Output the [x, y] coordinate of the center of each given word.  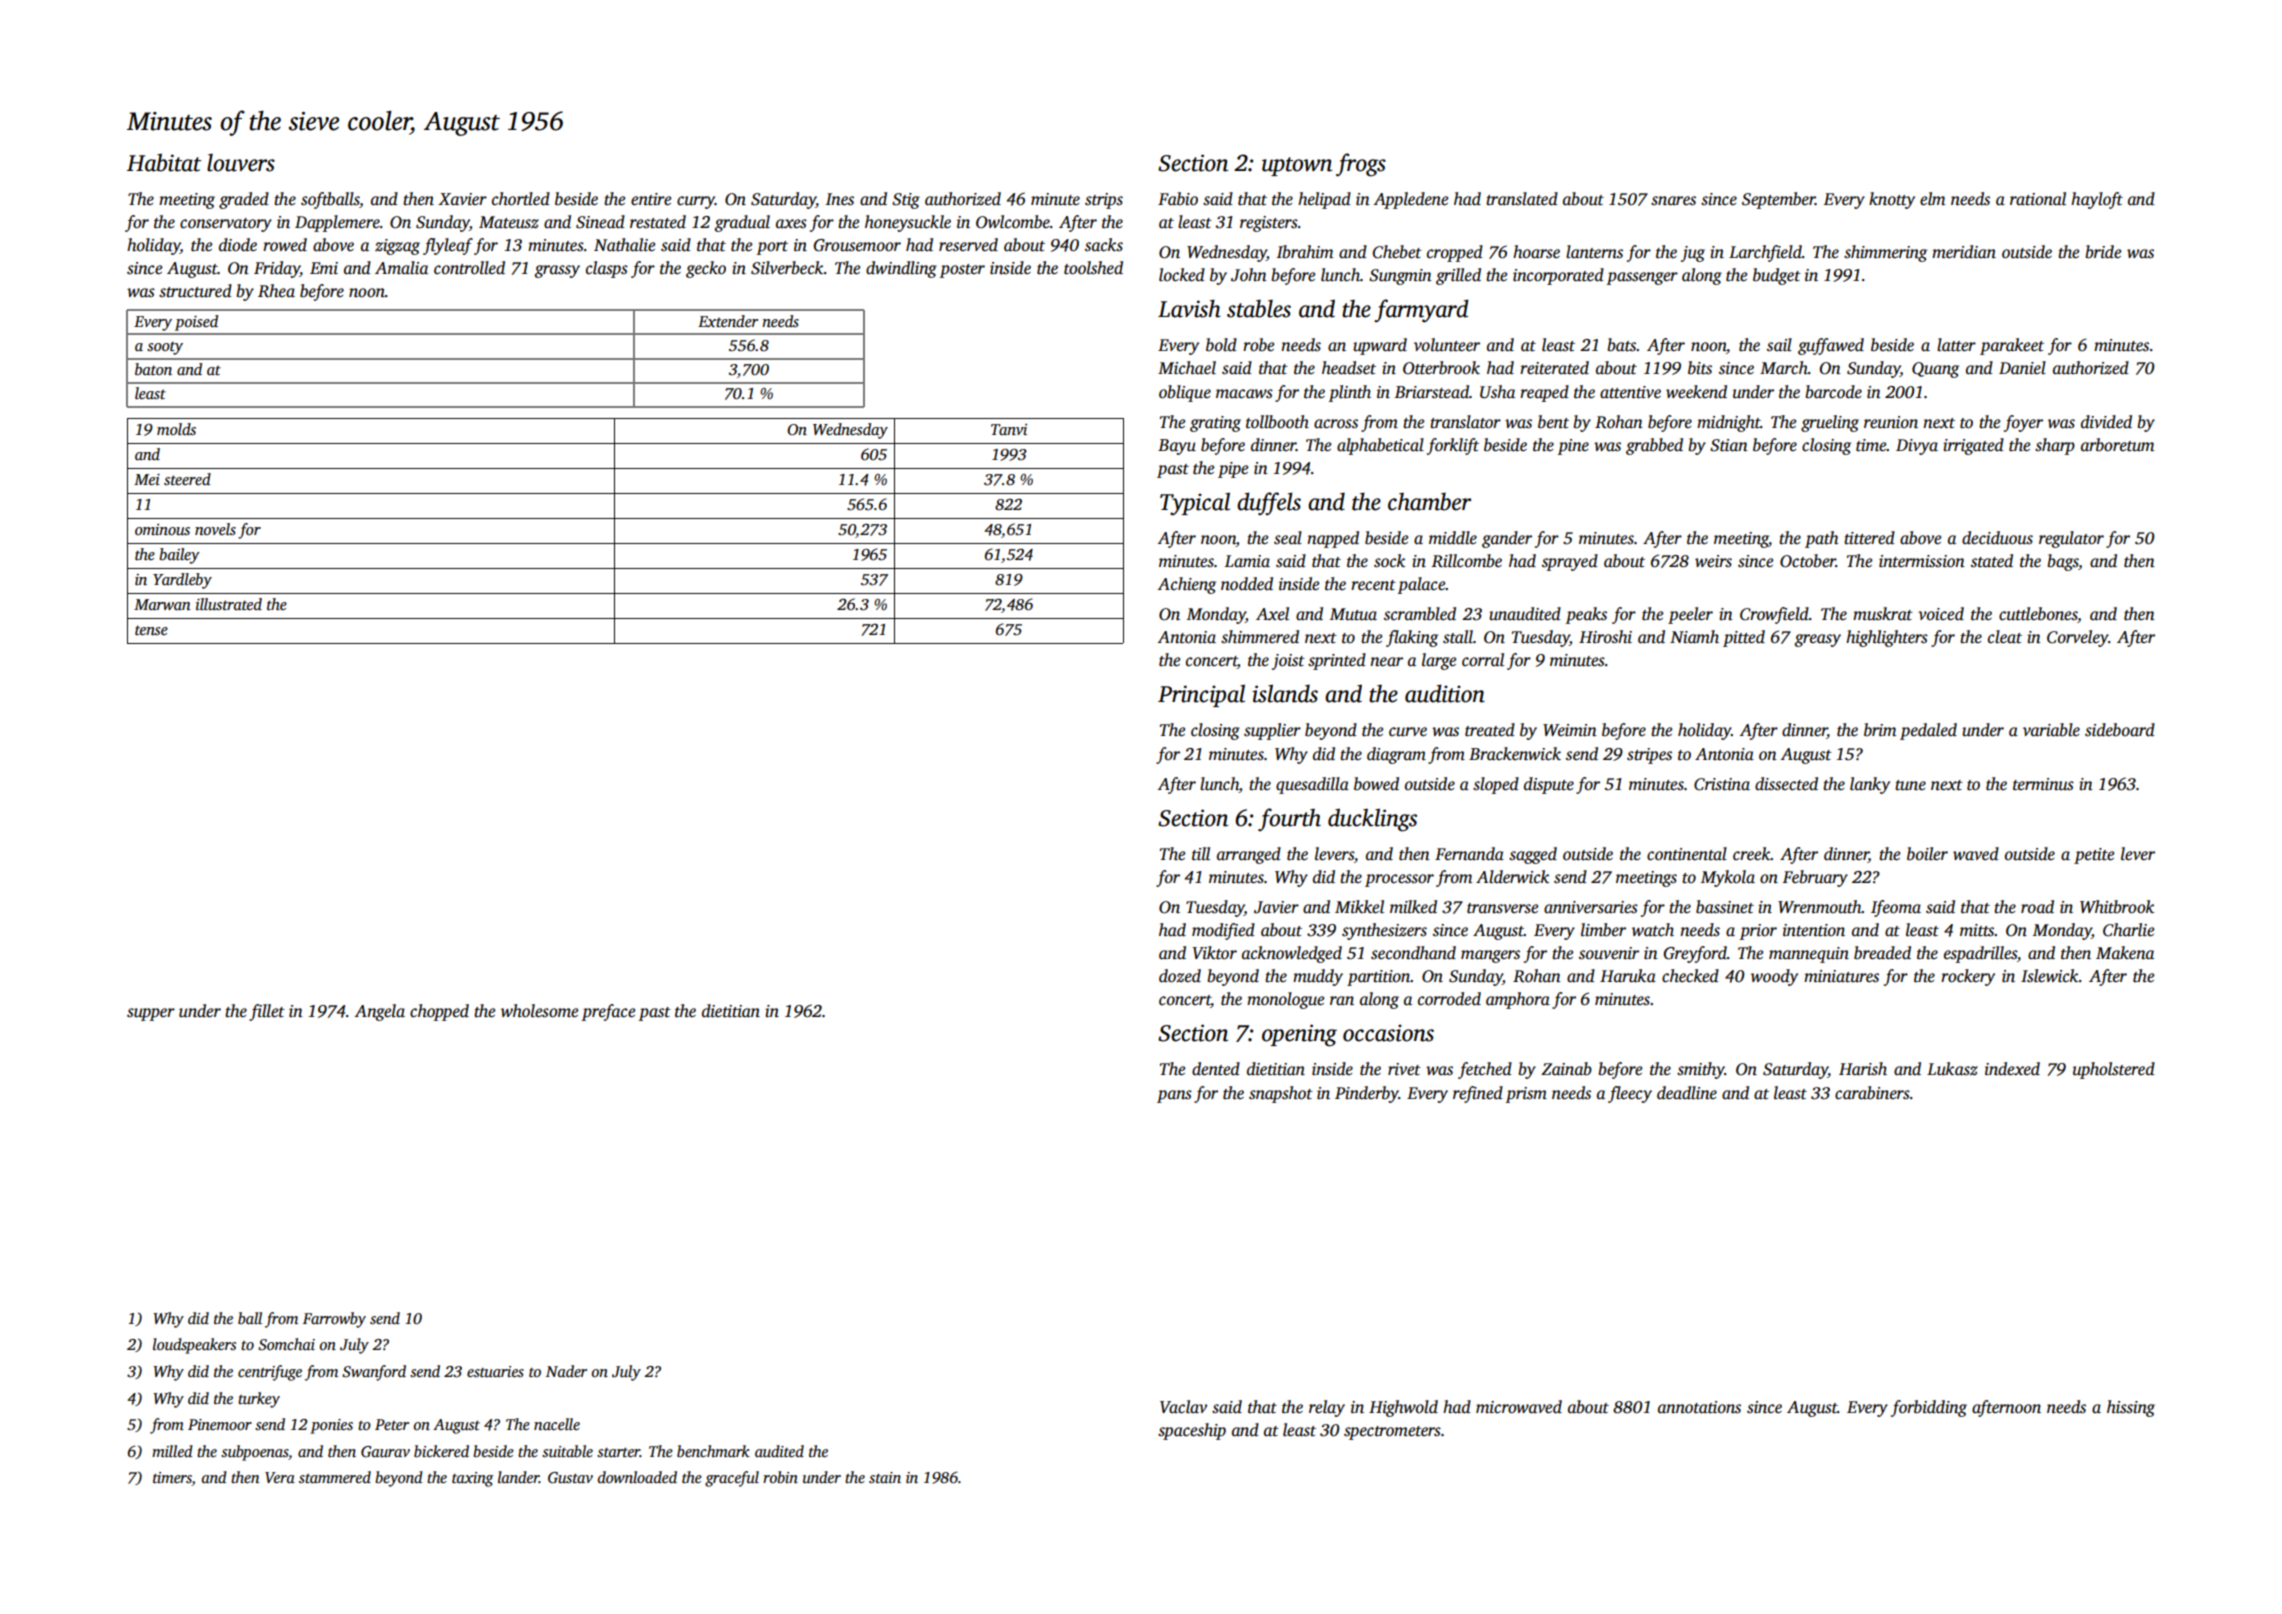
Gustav [570, 1478]
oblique [1185, 393]
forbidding [1929, 1408]
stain [885, 1478]
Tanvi [1009, 429]
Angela [379, 1012]
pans [1174, 1096]
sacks [1104, 245]
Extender [728, 321]
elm [1932, 199]
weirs [1713, 561]
